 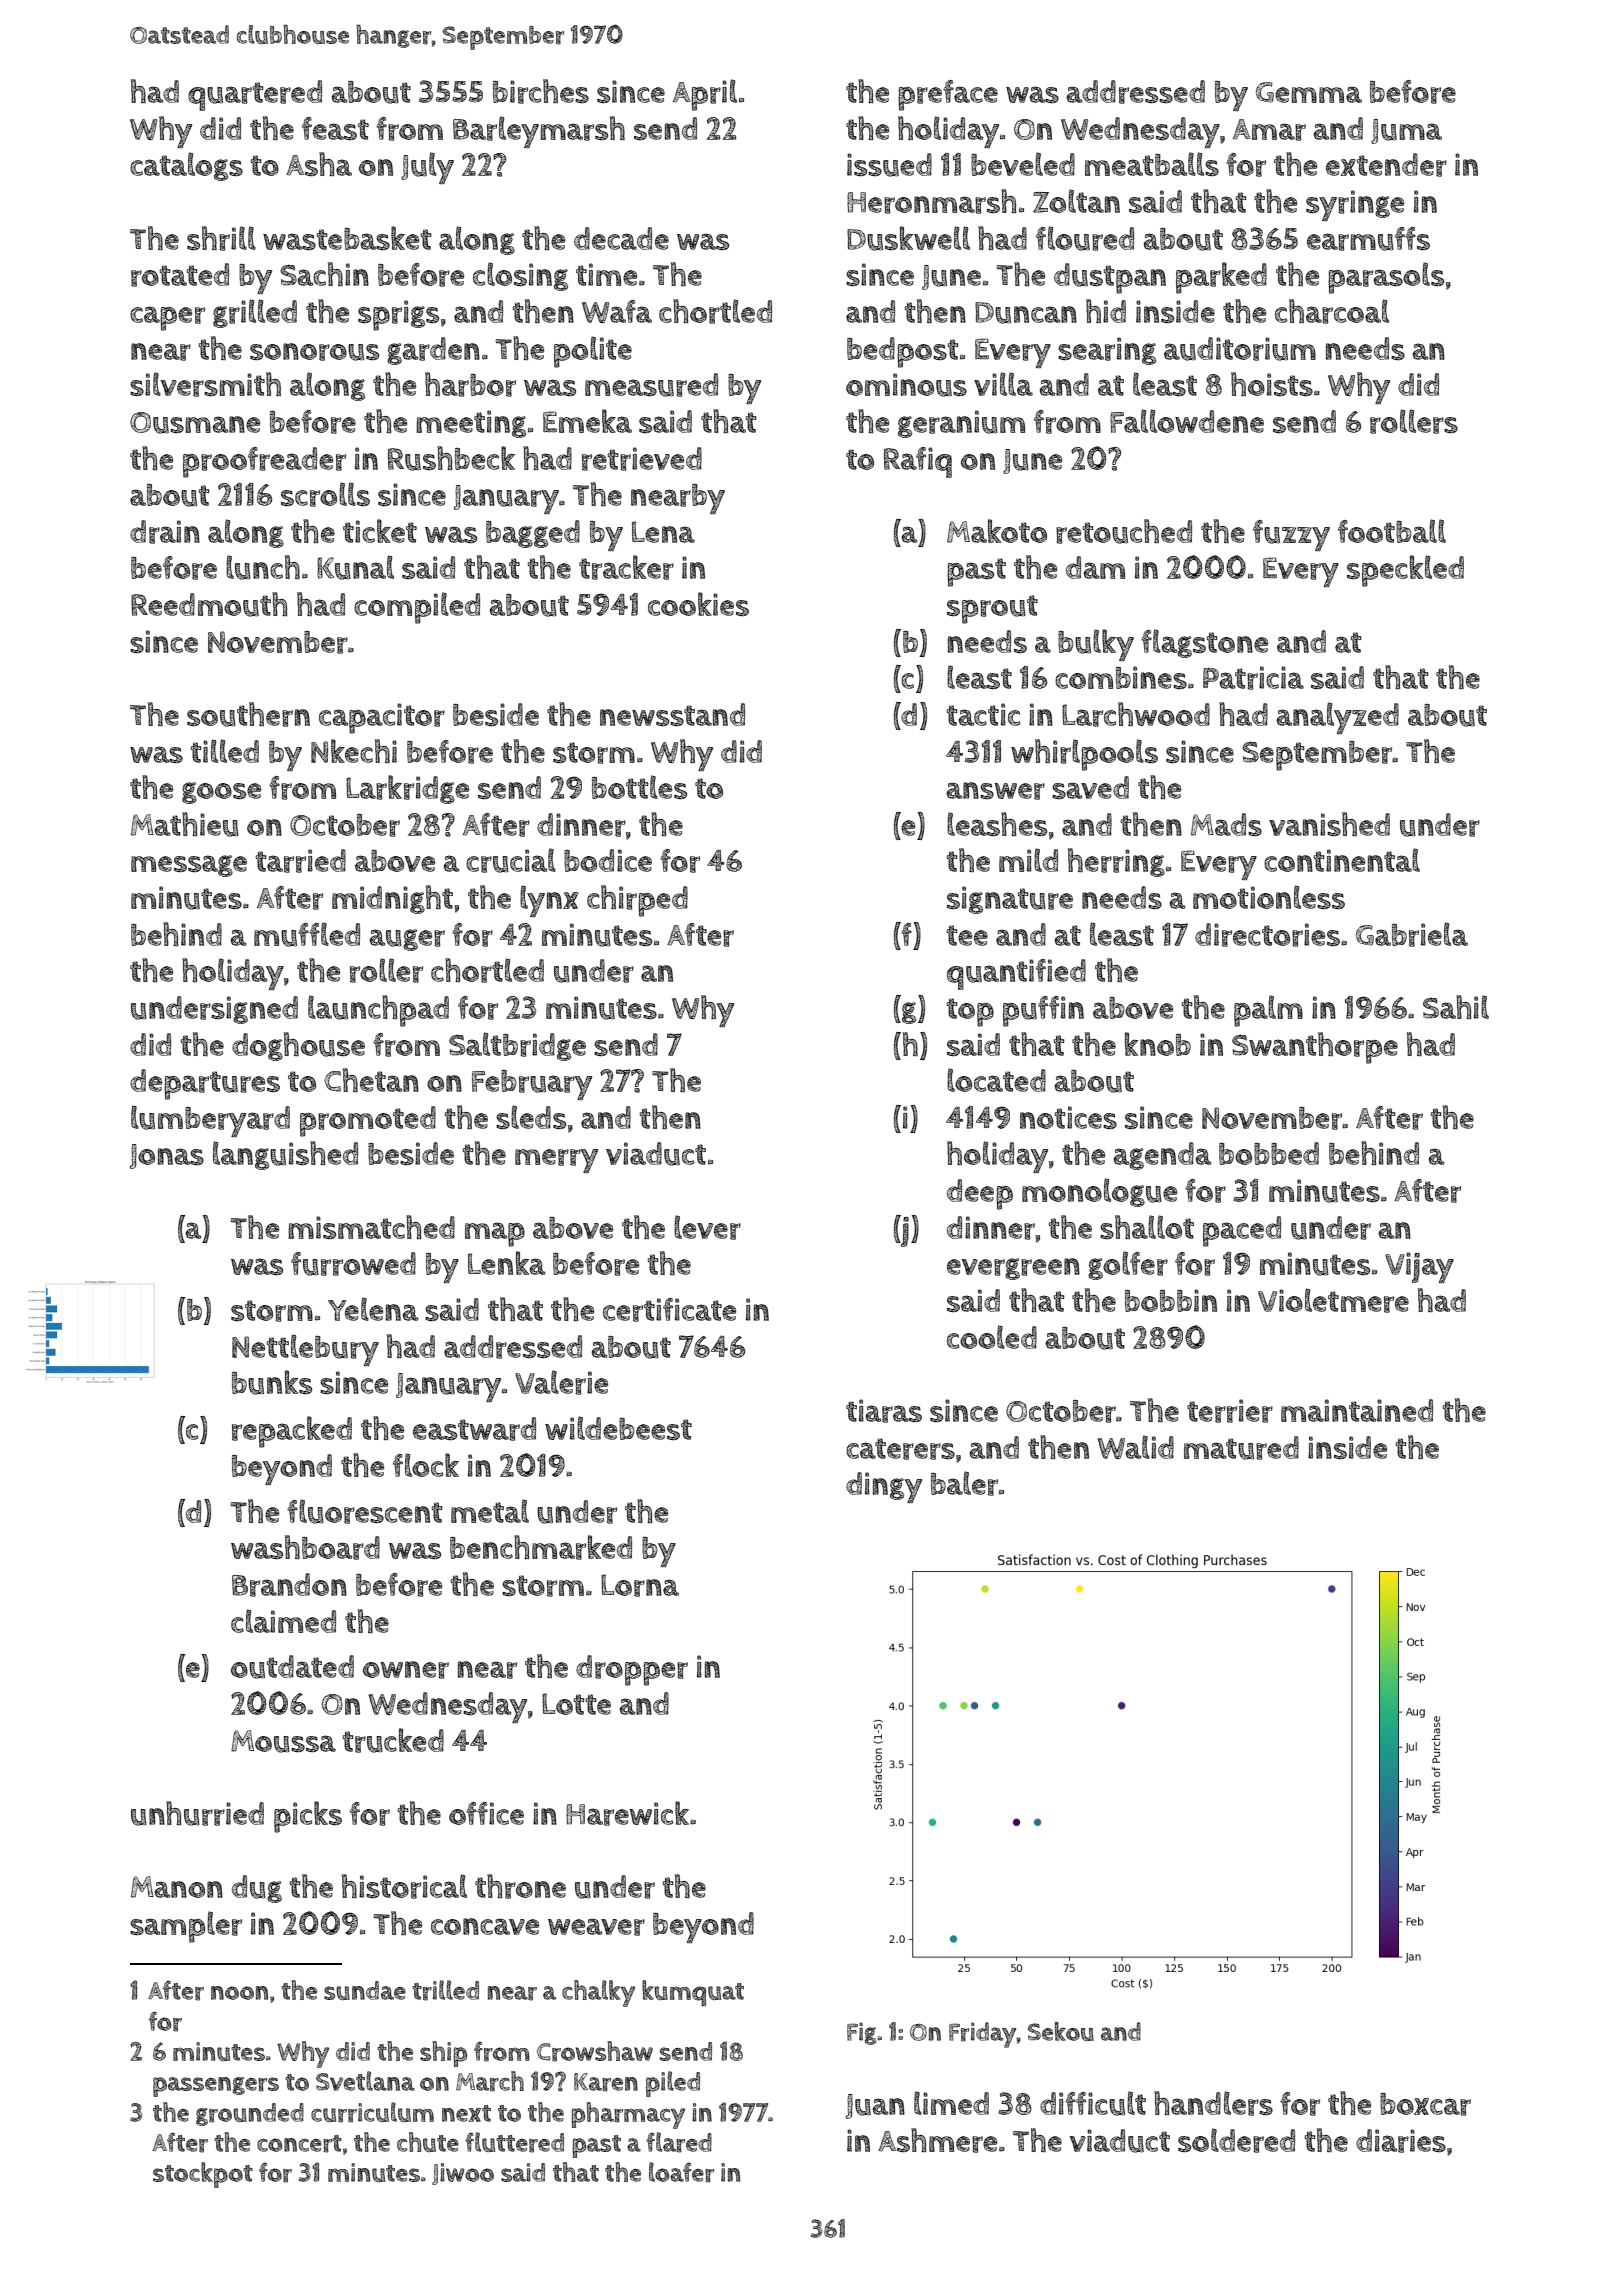 I want to click on fuzzy, so click(x=1291, y=535).
